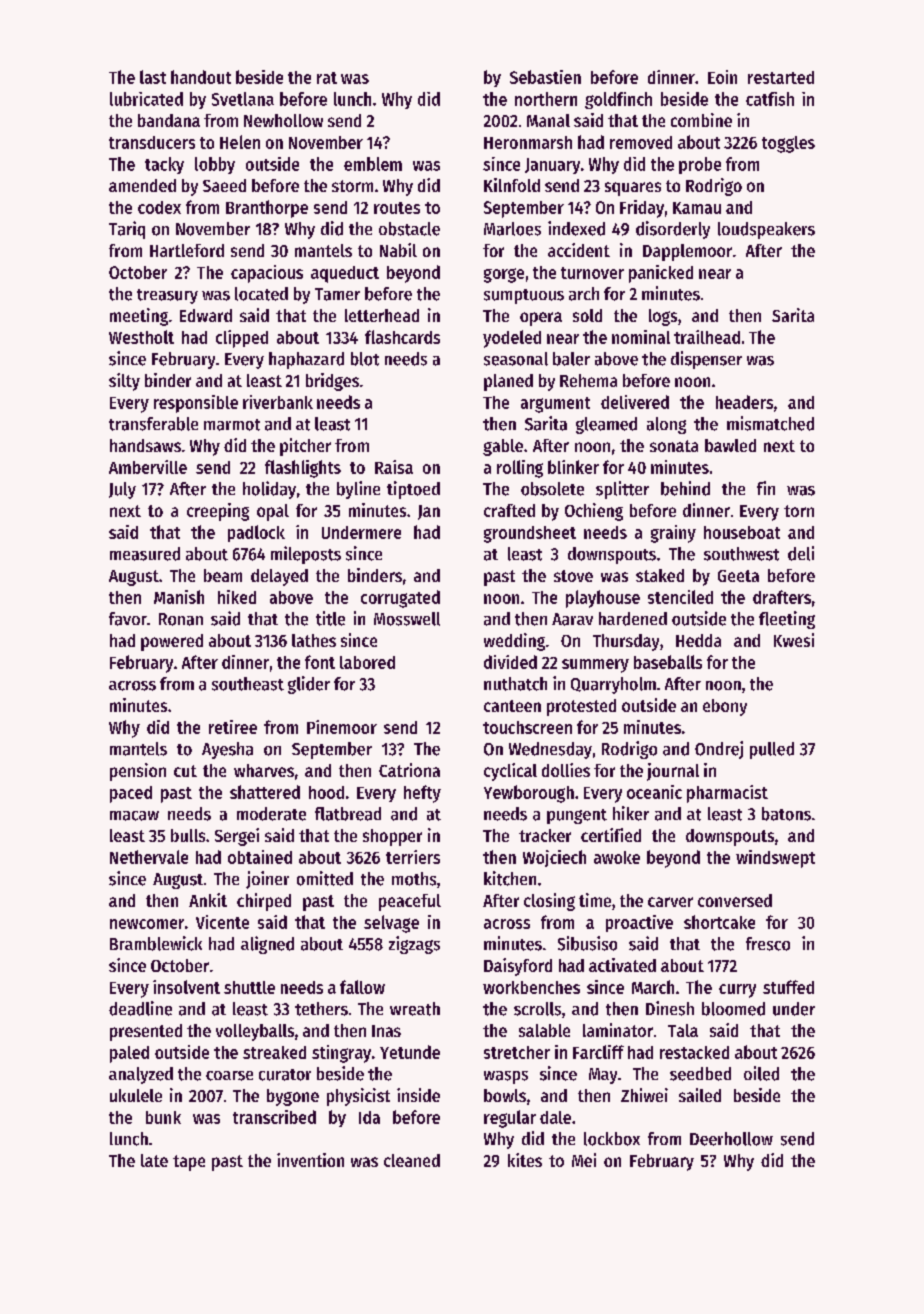  I want to click on canteen, so click(512, 706).
